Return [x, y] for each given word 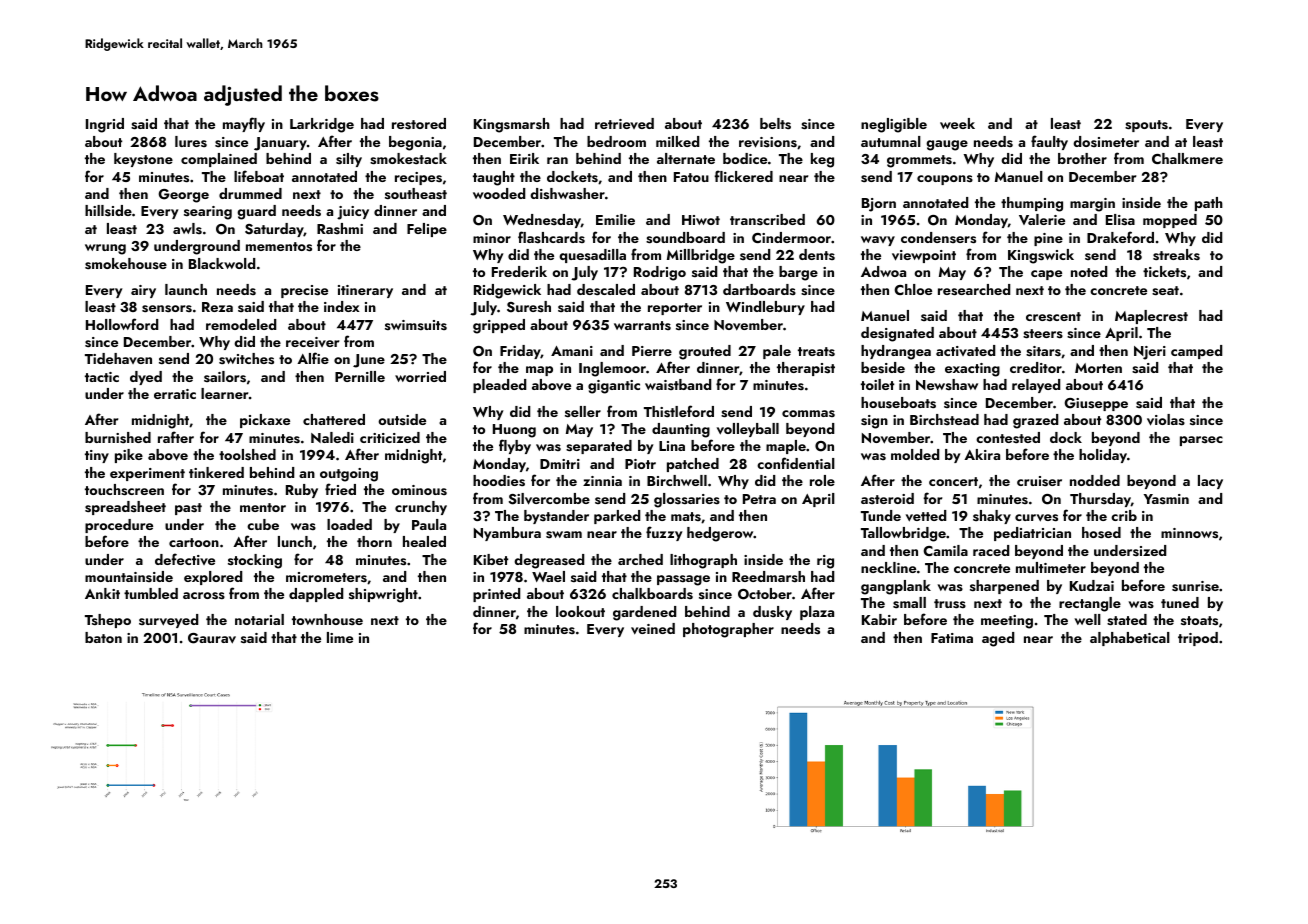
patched [693, 465]
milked [677, 141]
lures [191, 141]
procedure [119, 526]
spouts [1146, 126]
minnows [1189, 533]
